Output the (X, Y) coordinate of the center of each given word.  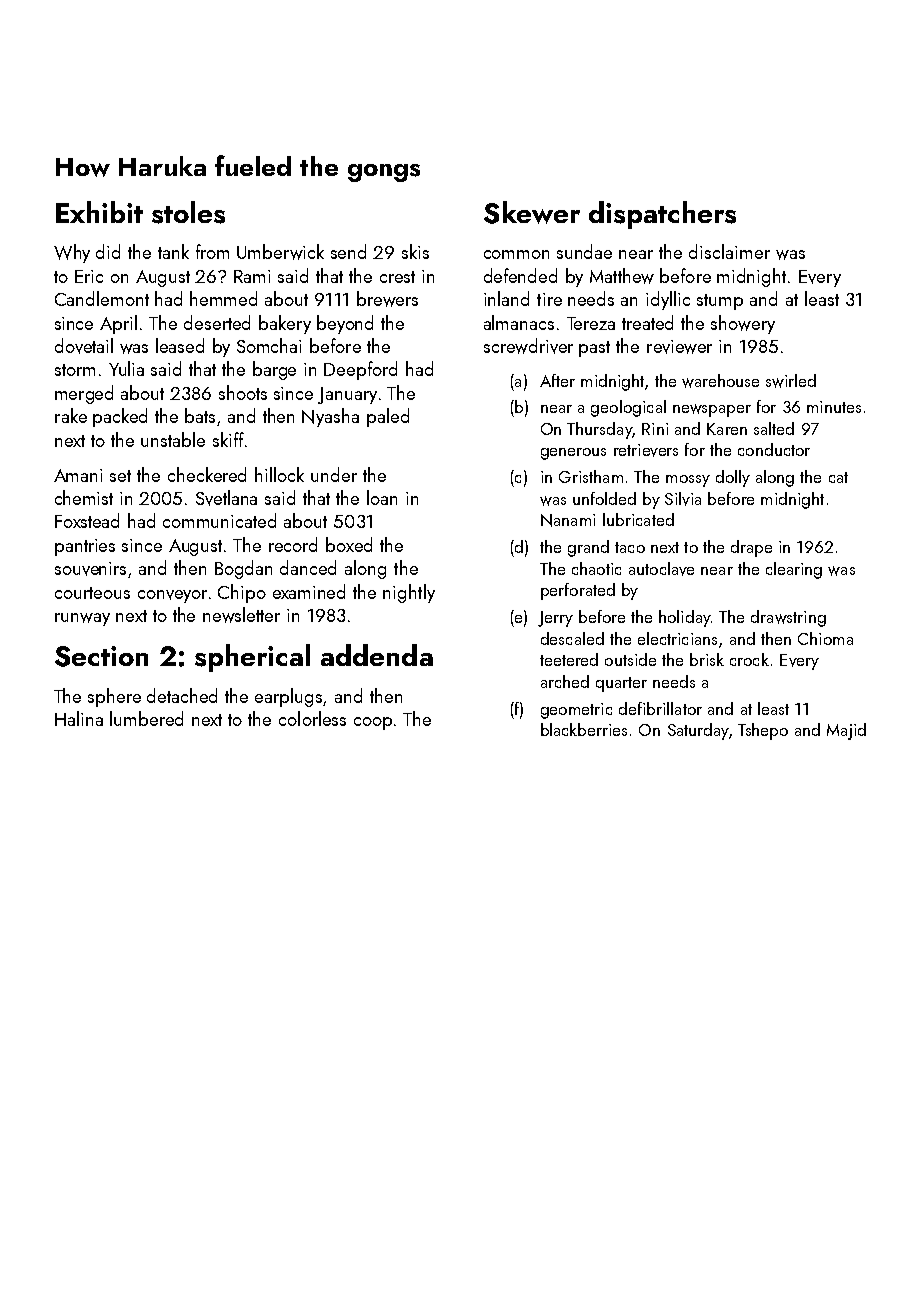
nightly (409, 593)
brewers (387, 299)
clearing (794, 570)
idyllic (668, 300)
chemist (84, 497)
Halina (79, 718)
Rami (252, 276)
